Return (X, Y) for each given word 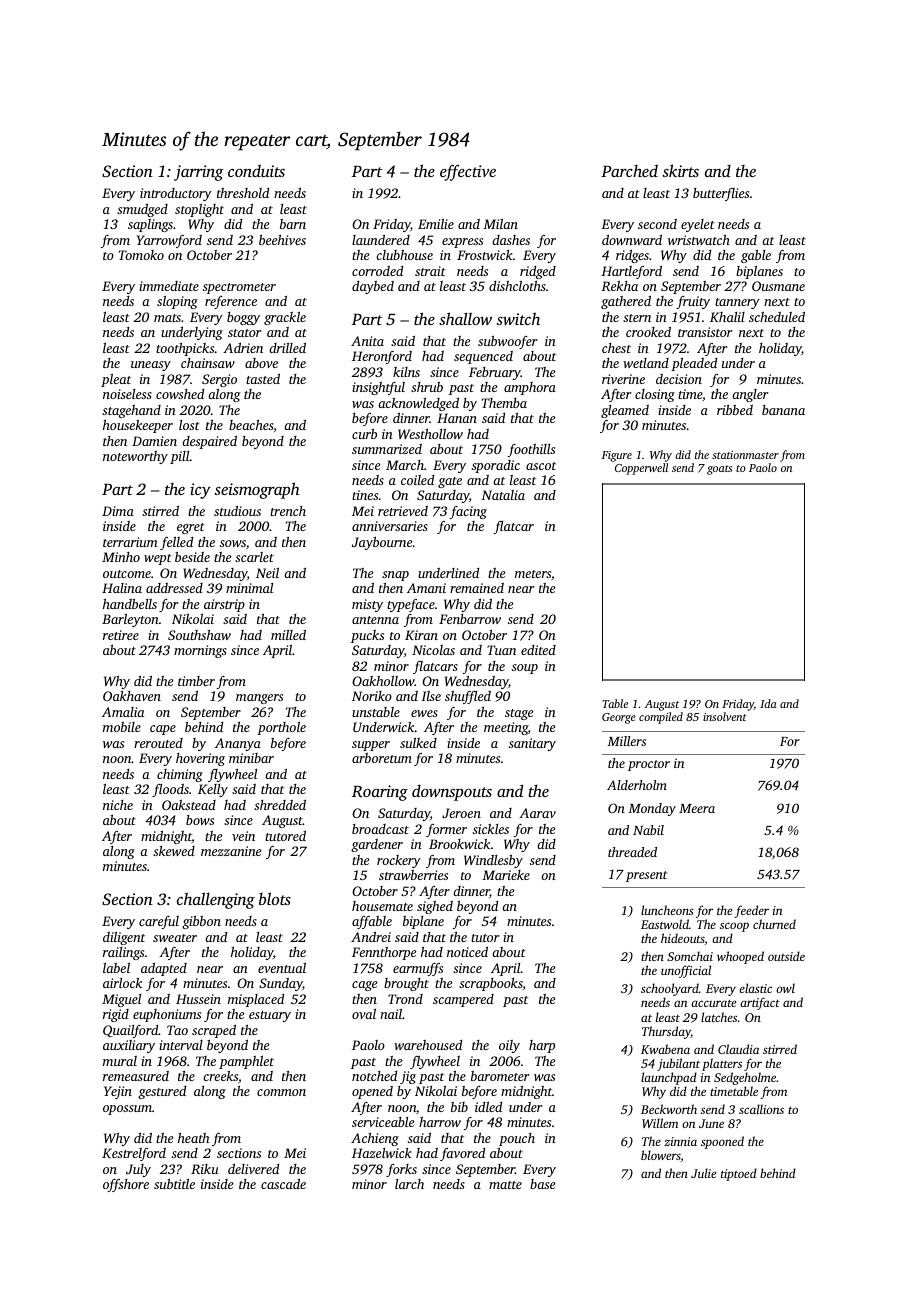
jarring (199, 173)
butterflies (721, 194)
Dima (118, 511)
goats (719, 470)
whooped (740, 957)
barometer (500, 1076)
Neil (267, 573)
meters (533, 574)
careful (159, 922)
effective (468, 172)
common (281, 1092)
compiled (661, 718)
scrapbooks (491, 984)
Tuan (501, 650)
